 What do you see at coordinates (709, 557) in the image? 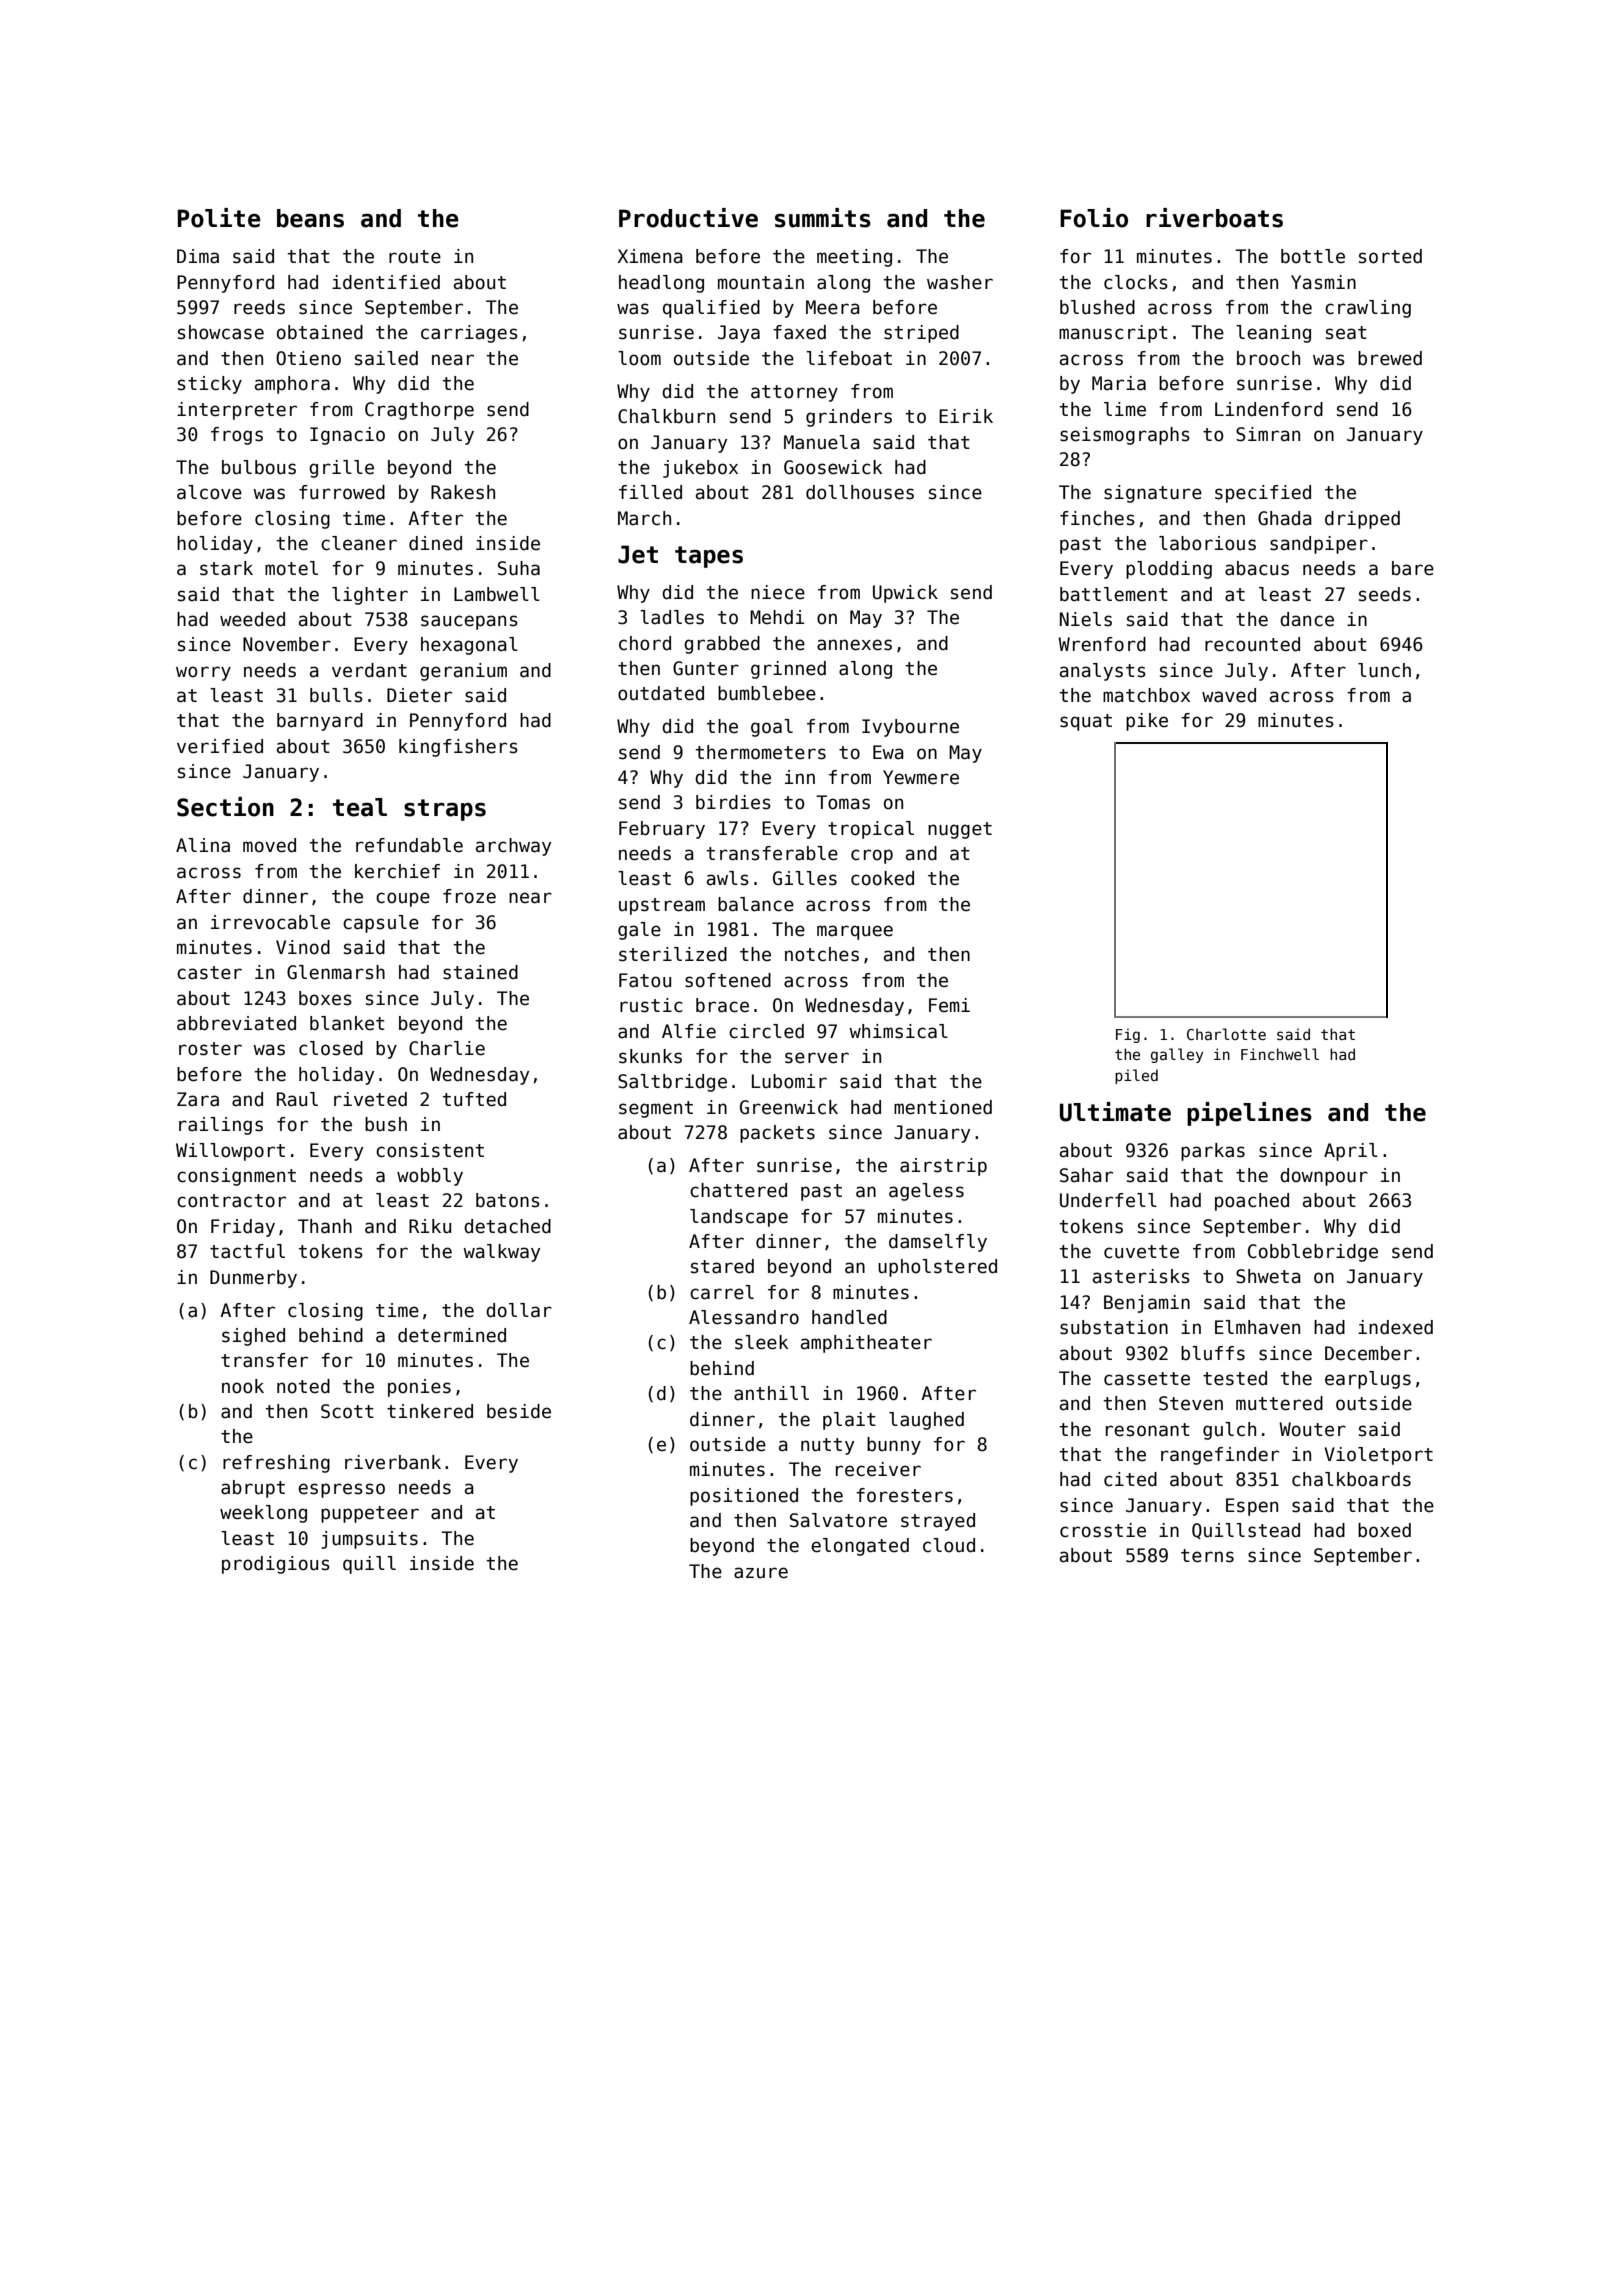
I see `tapes` at bounding box center [709, 557].
